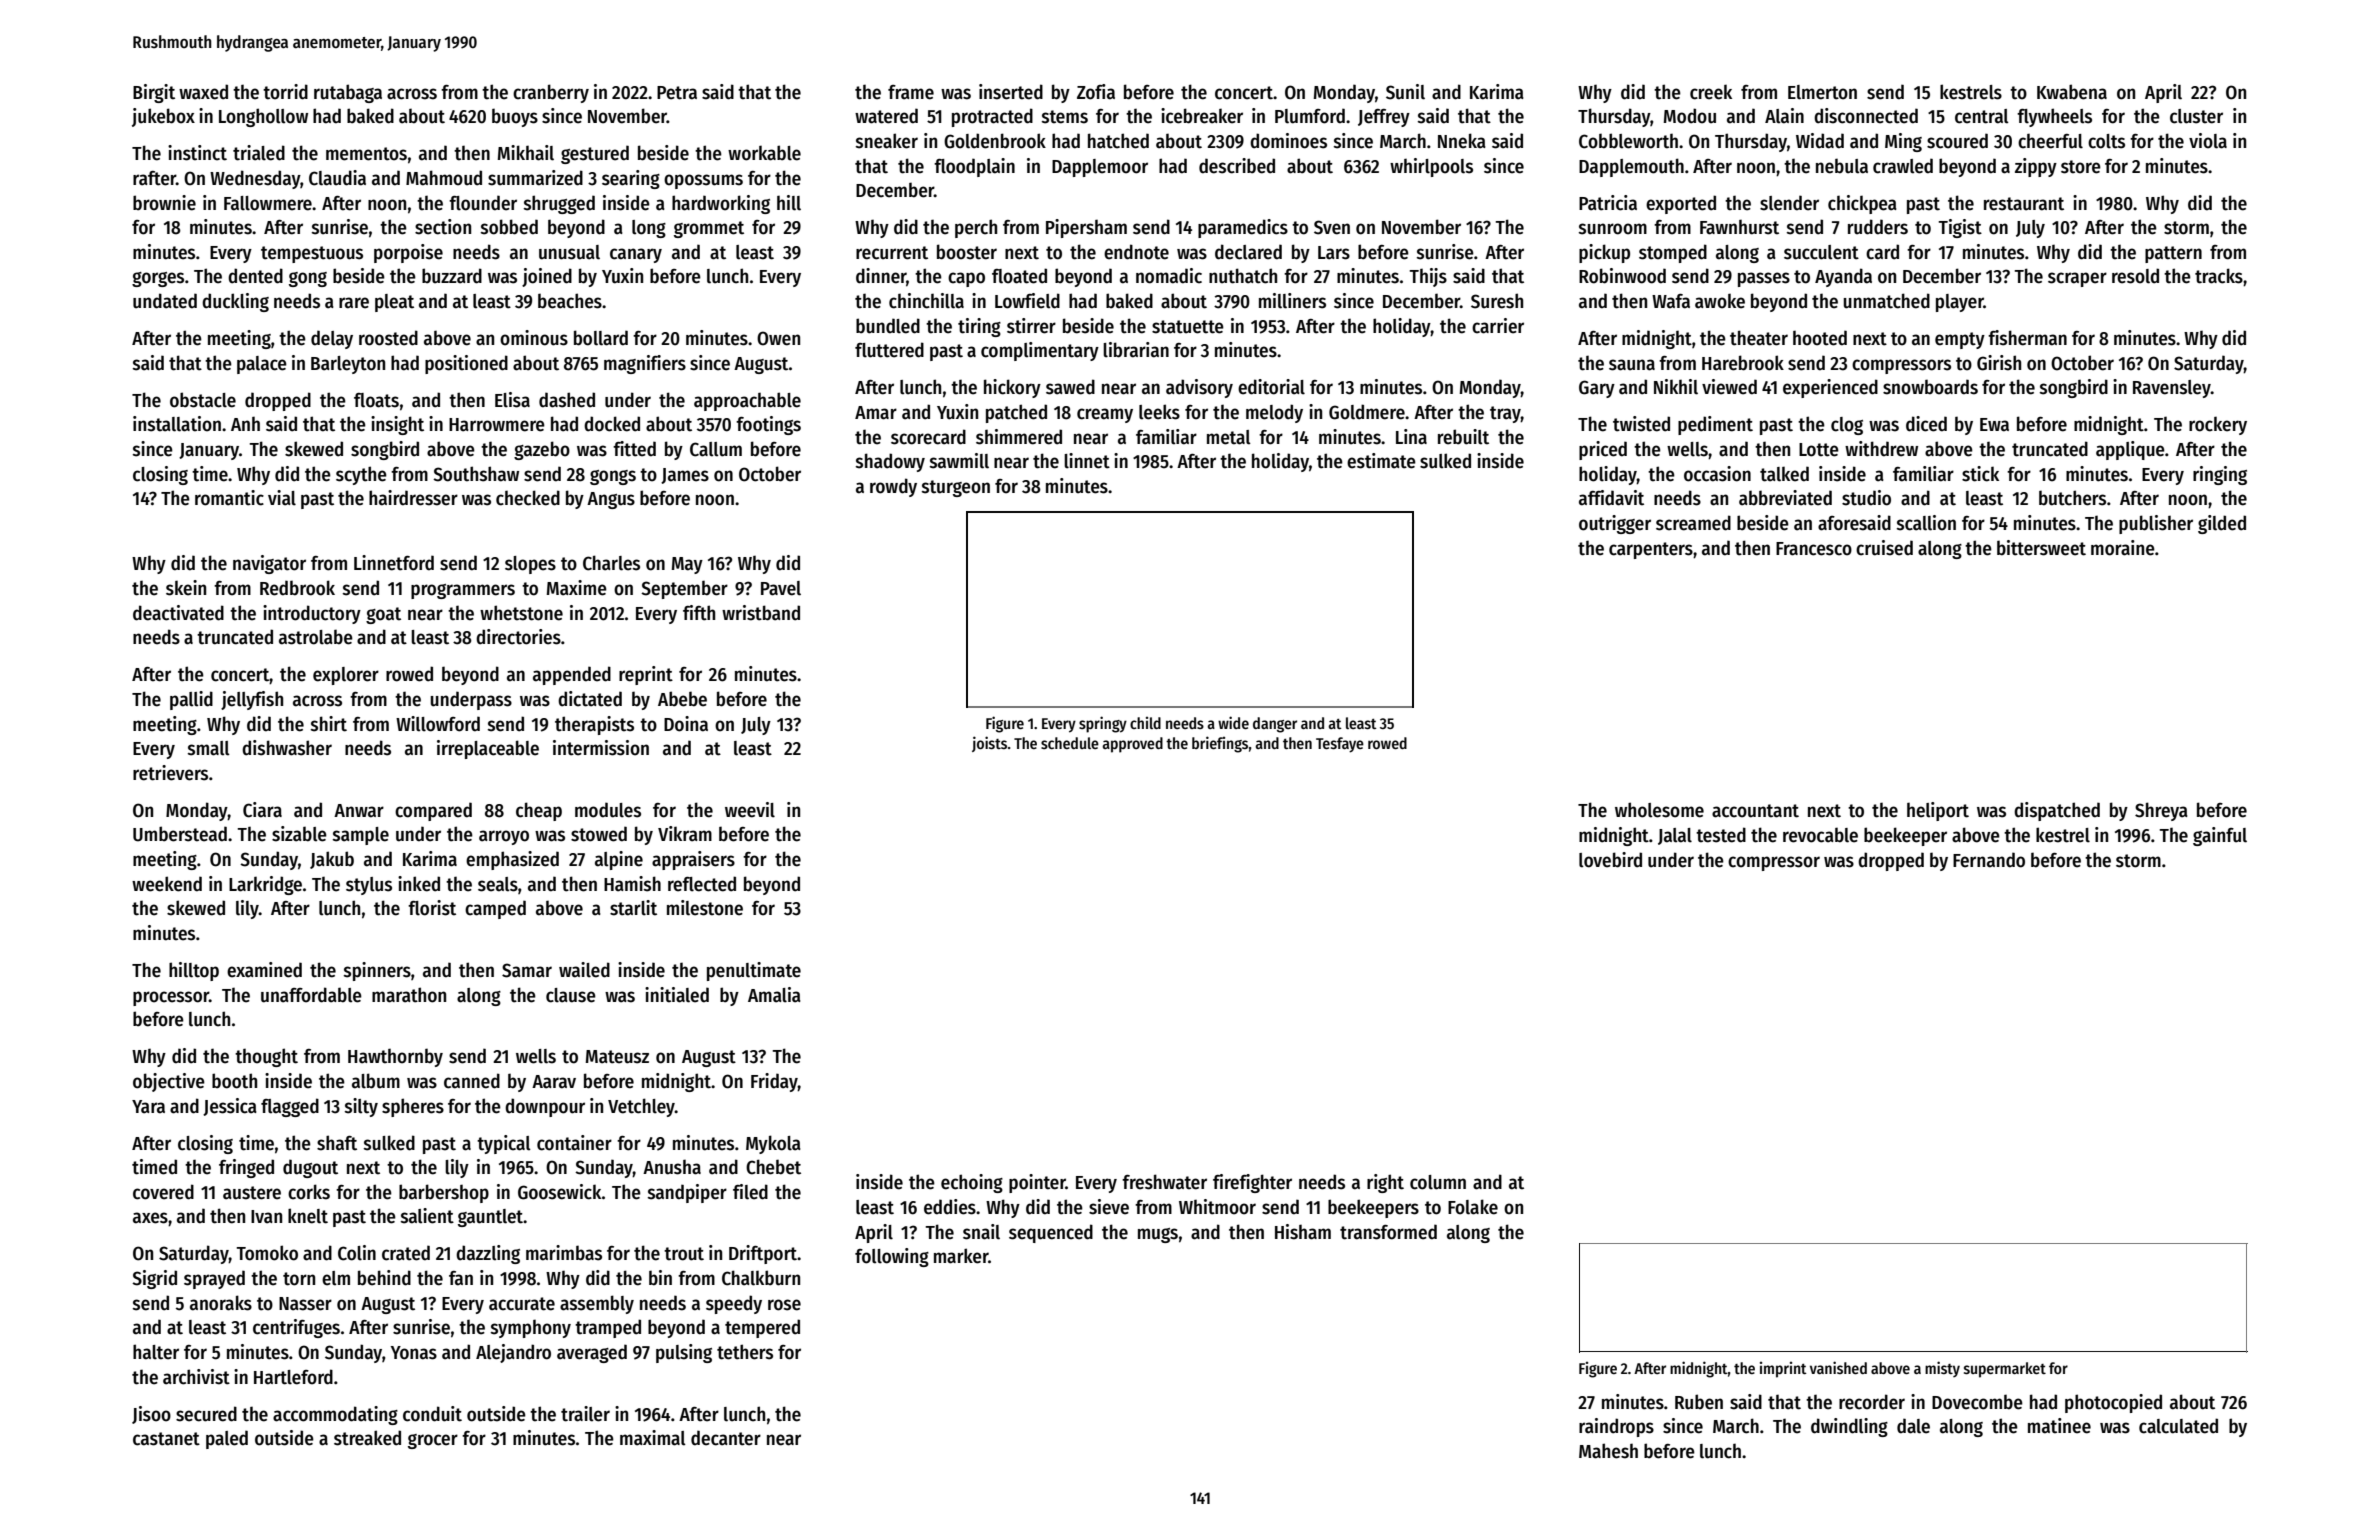 The image size is (2380, 1540). What do you see at coordinates (1820, 338) in the screenshot?
I see `hooted` at bounding box center [1820, 338].
